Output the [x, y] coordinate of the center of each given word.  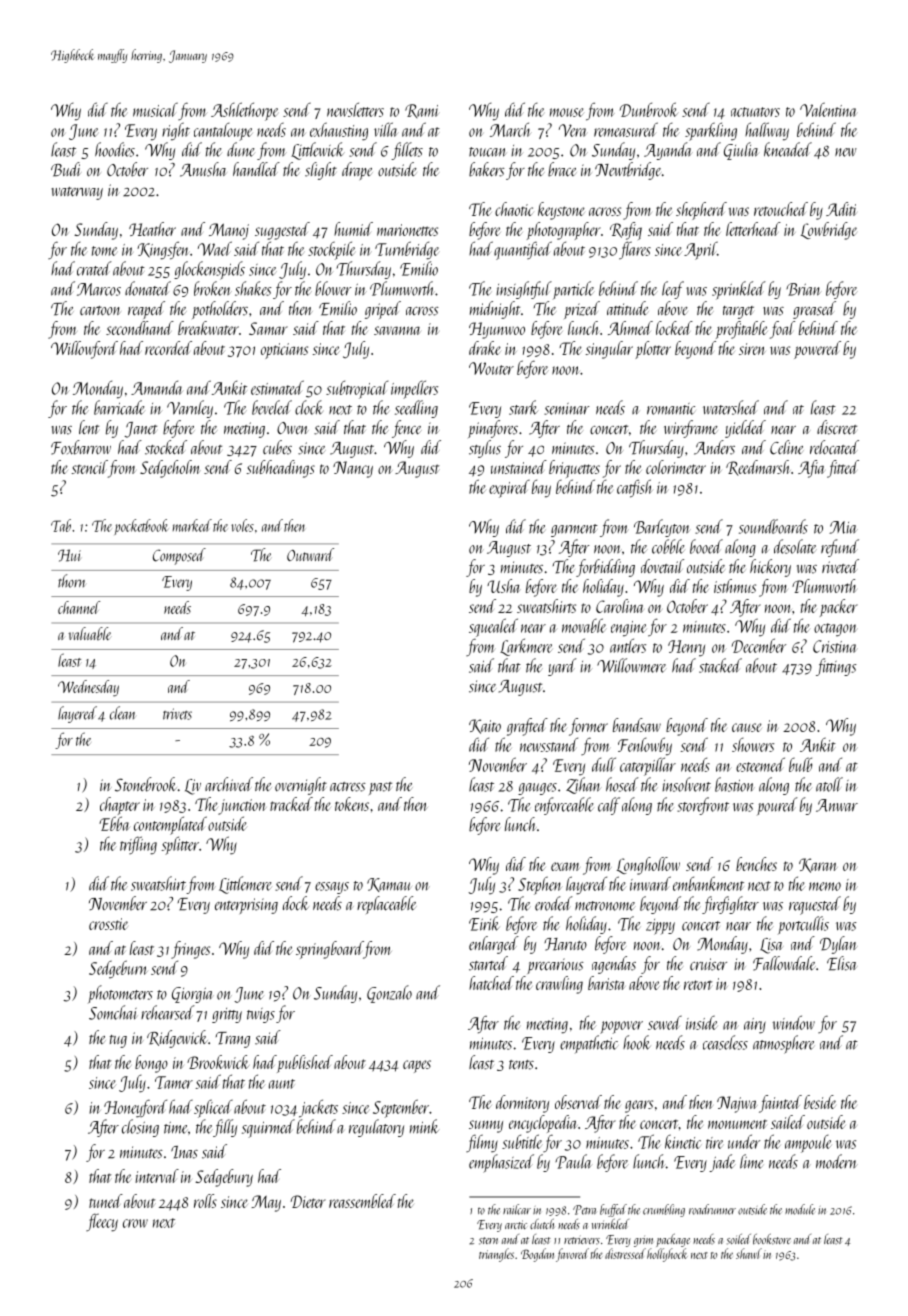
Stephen [540, 885]
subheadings [281, 469]
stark [523, 407]
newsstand [549, 744]
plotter [653, 350]
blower [333, 288]
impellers [414, 389]
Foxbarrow [81, 447]
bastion [735, 784]
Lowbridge [829, 231]
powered [817, 350]
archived [229, 784]
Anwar [837, 805]
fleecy [102, 1222]
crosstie [108, 924]
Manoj [229, 231]
